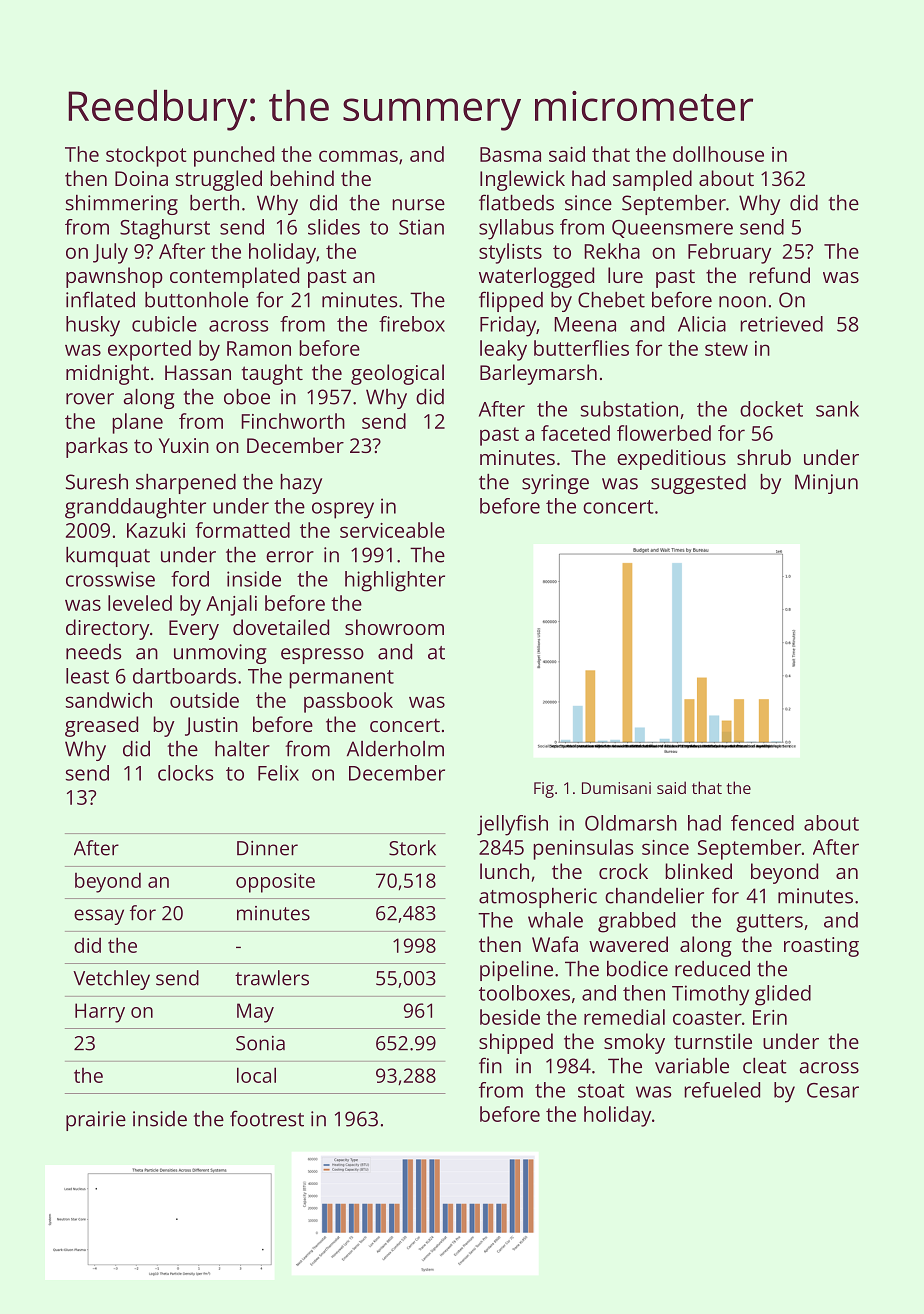  I want to click on footrest, so click(267, 1118).
